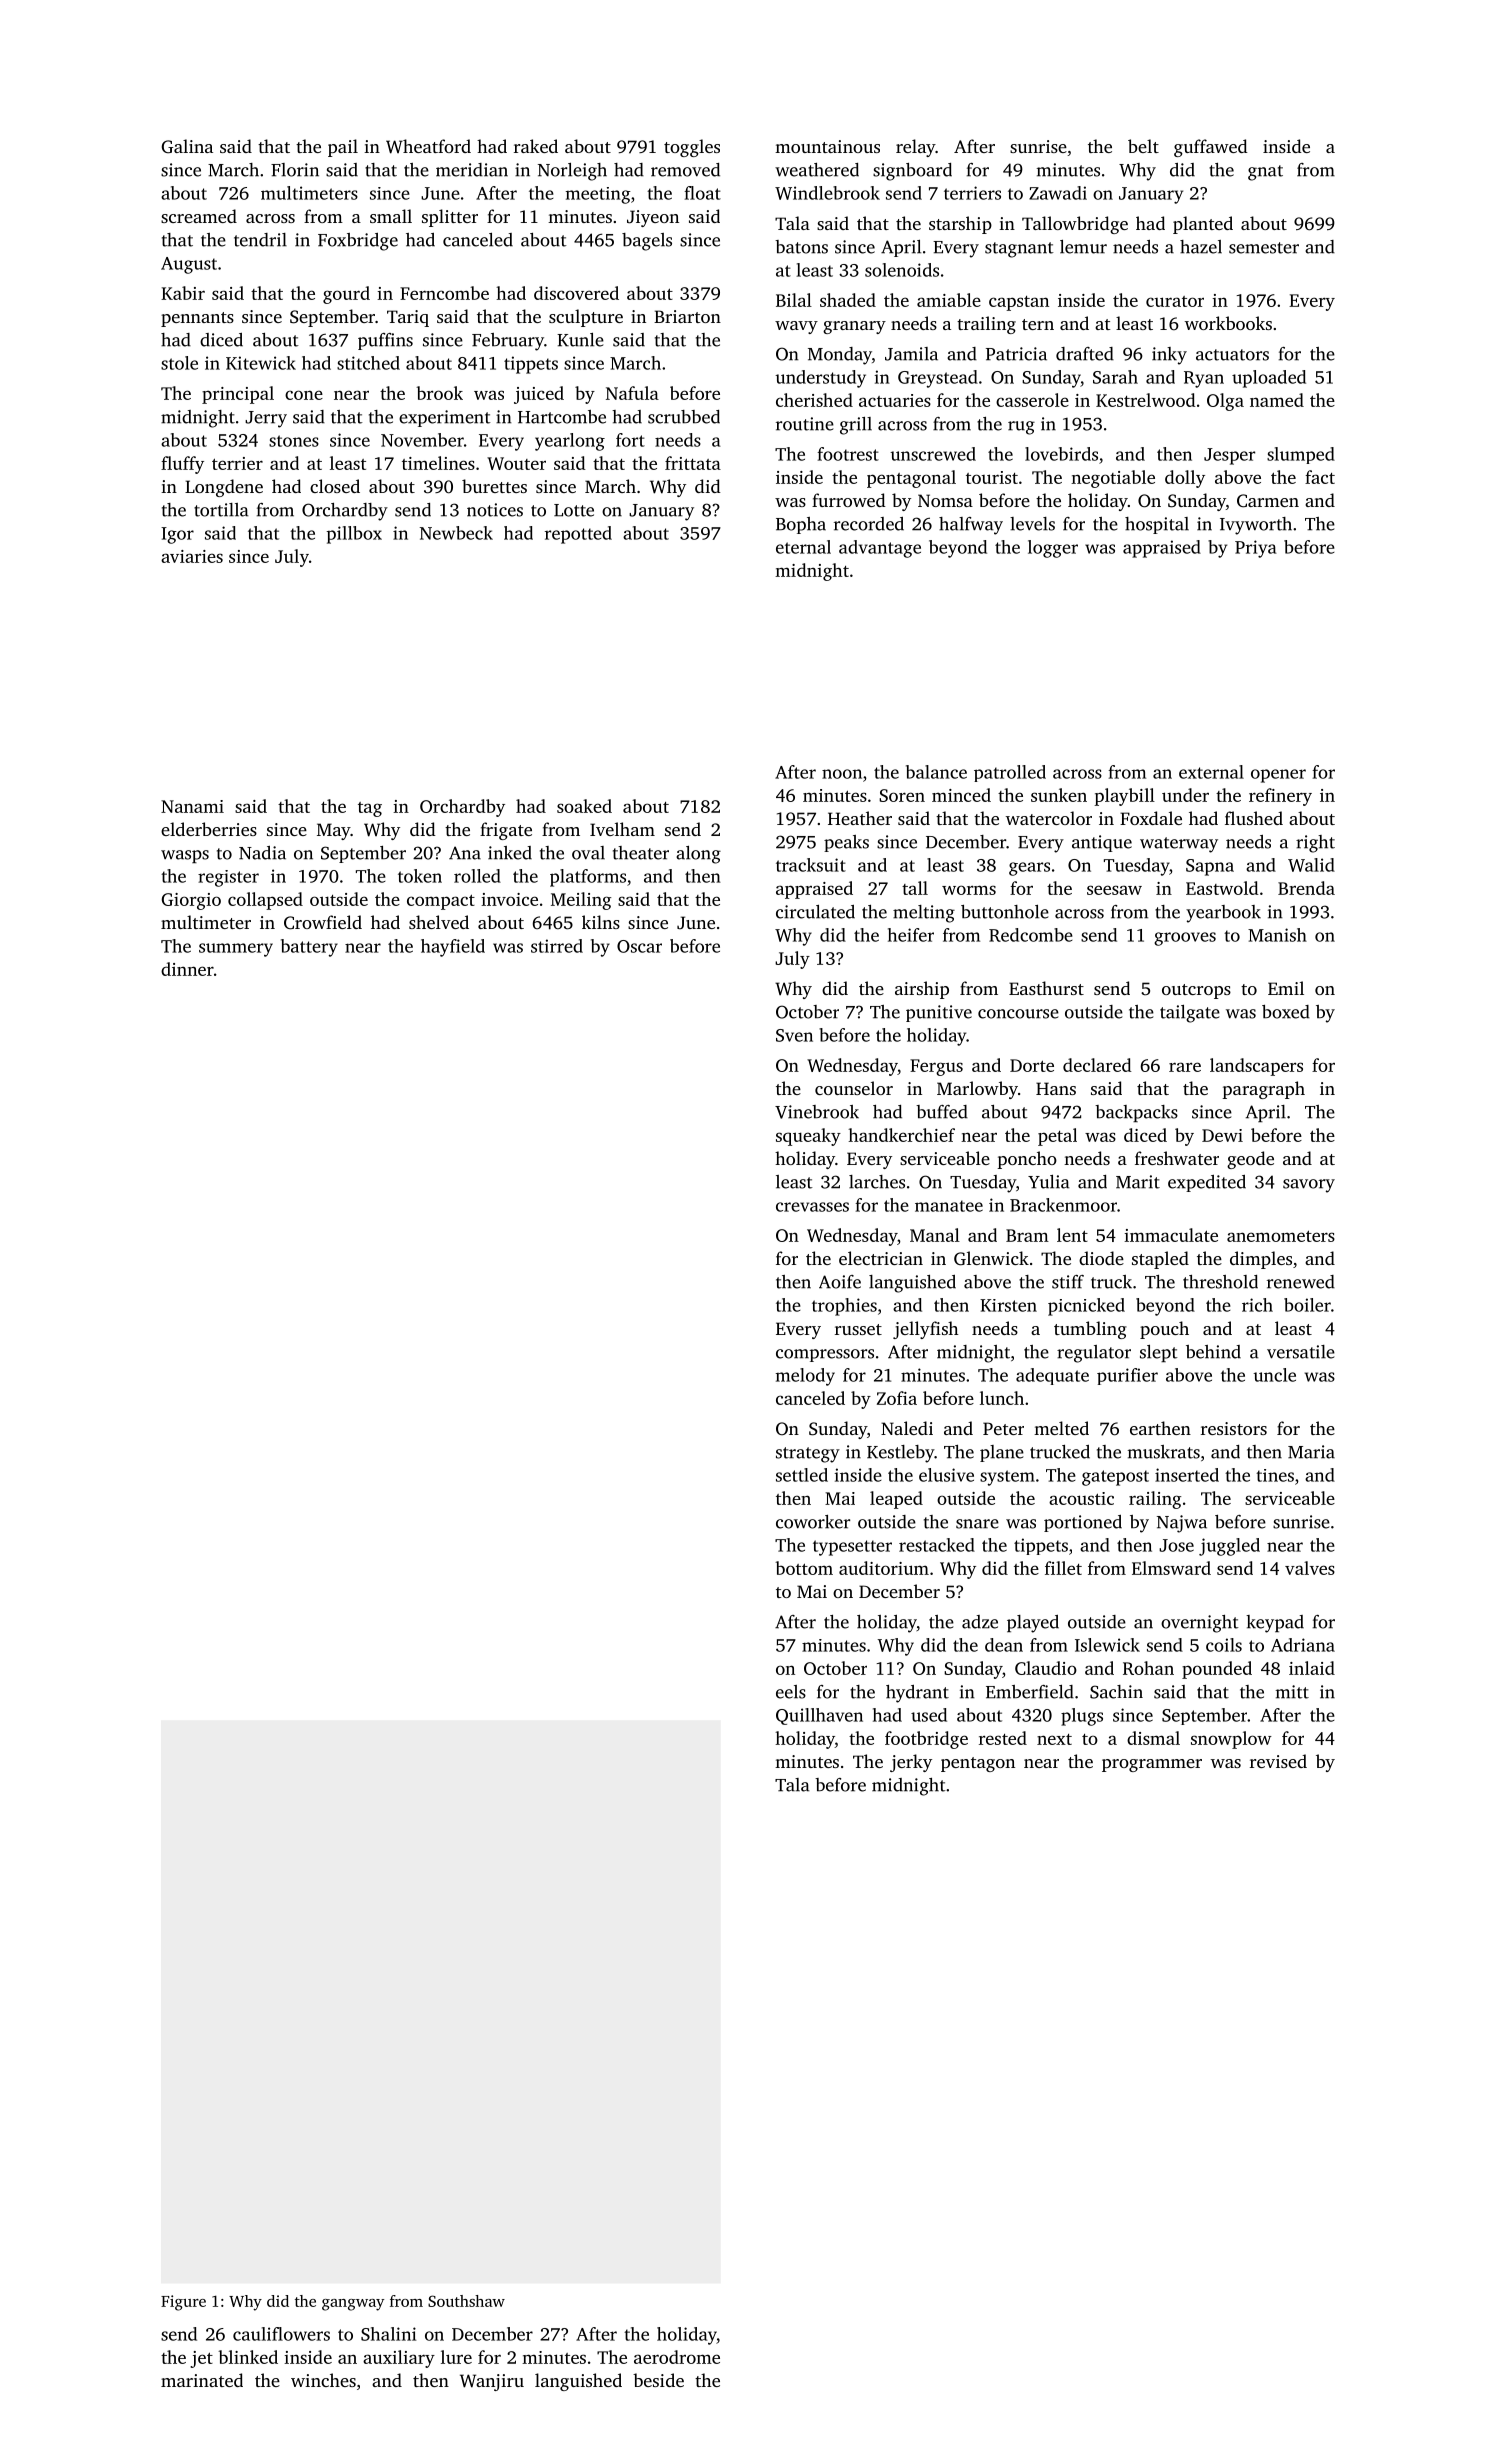 The width and height of the screenshot is (1496, 2464). What do you see at coordinates (1229, 456) in the screenshot?
I see `Jesper` at bounding box center [1229, 456].
